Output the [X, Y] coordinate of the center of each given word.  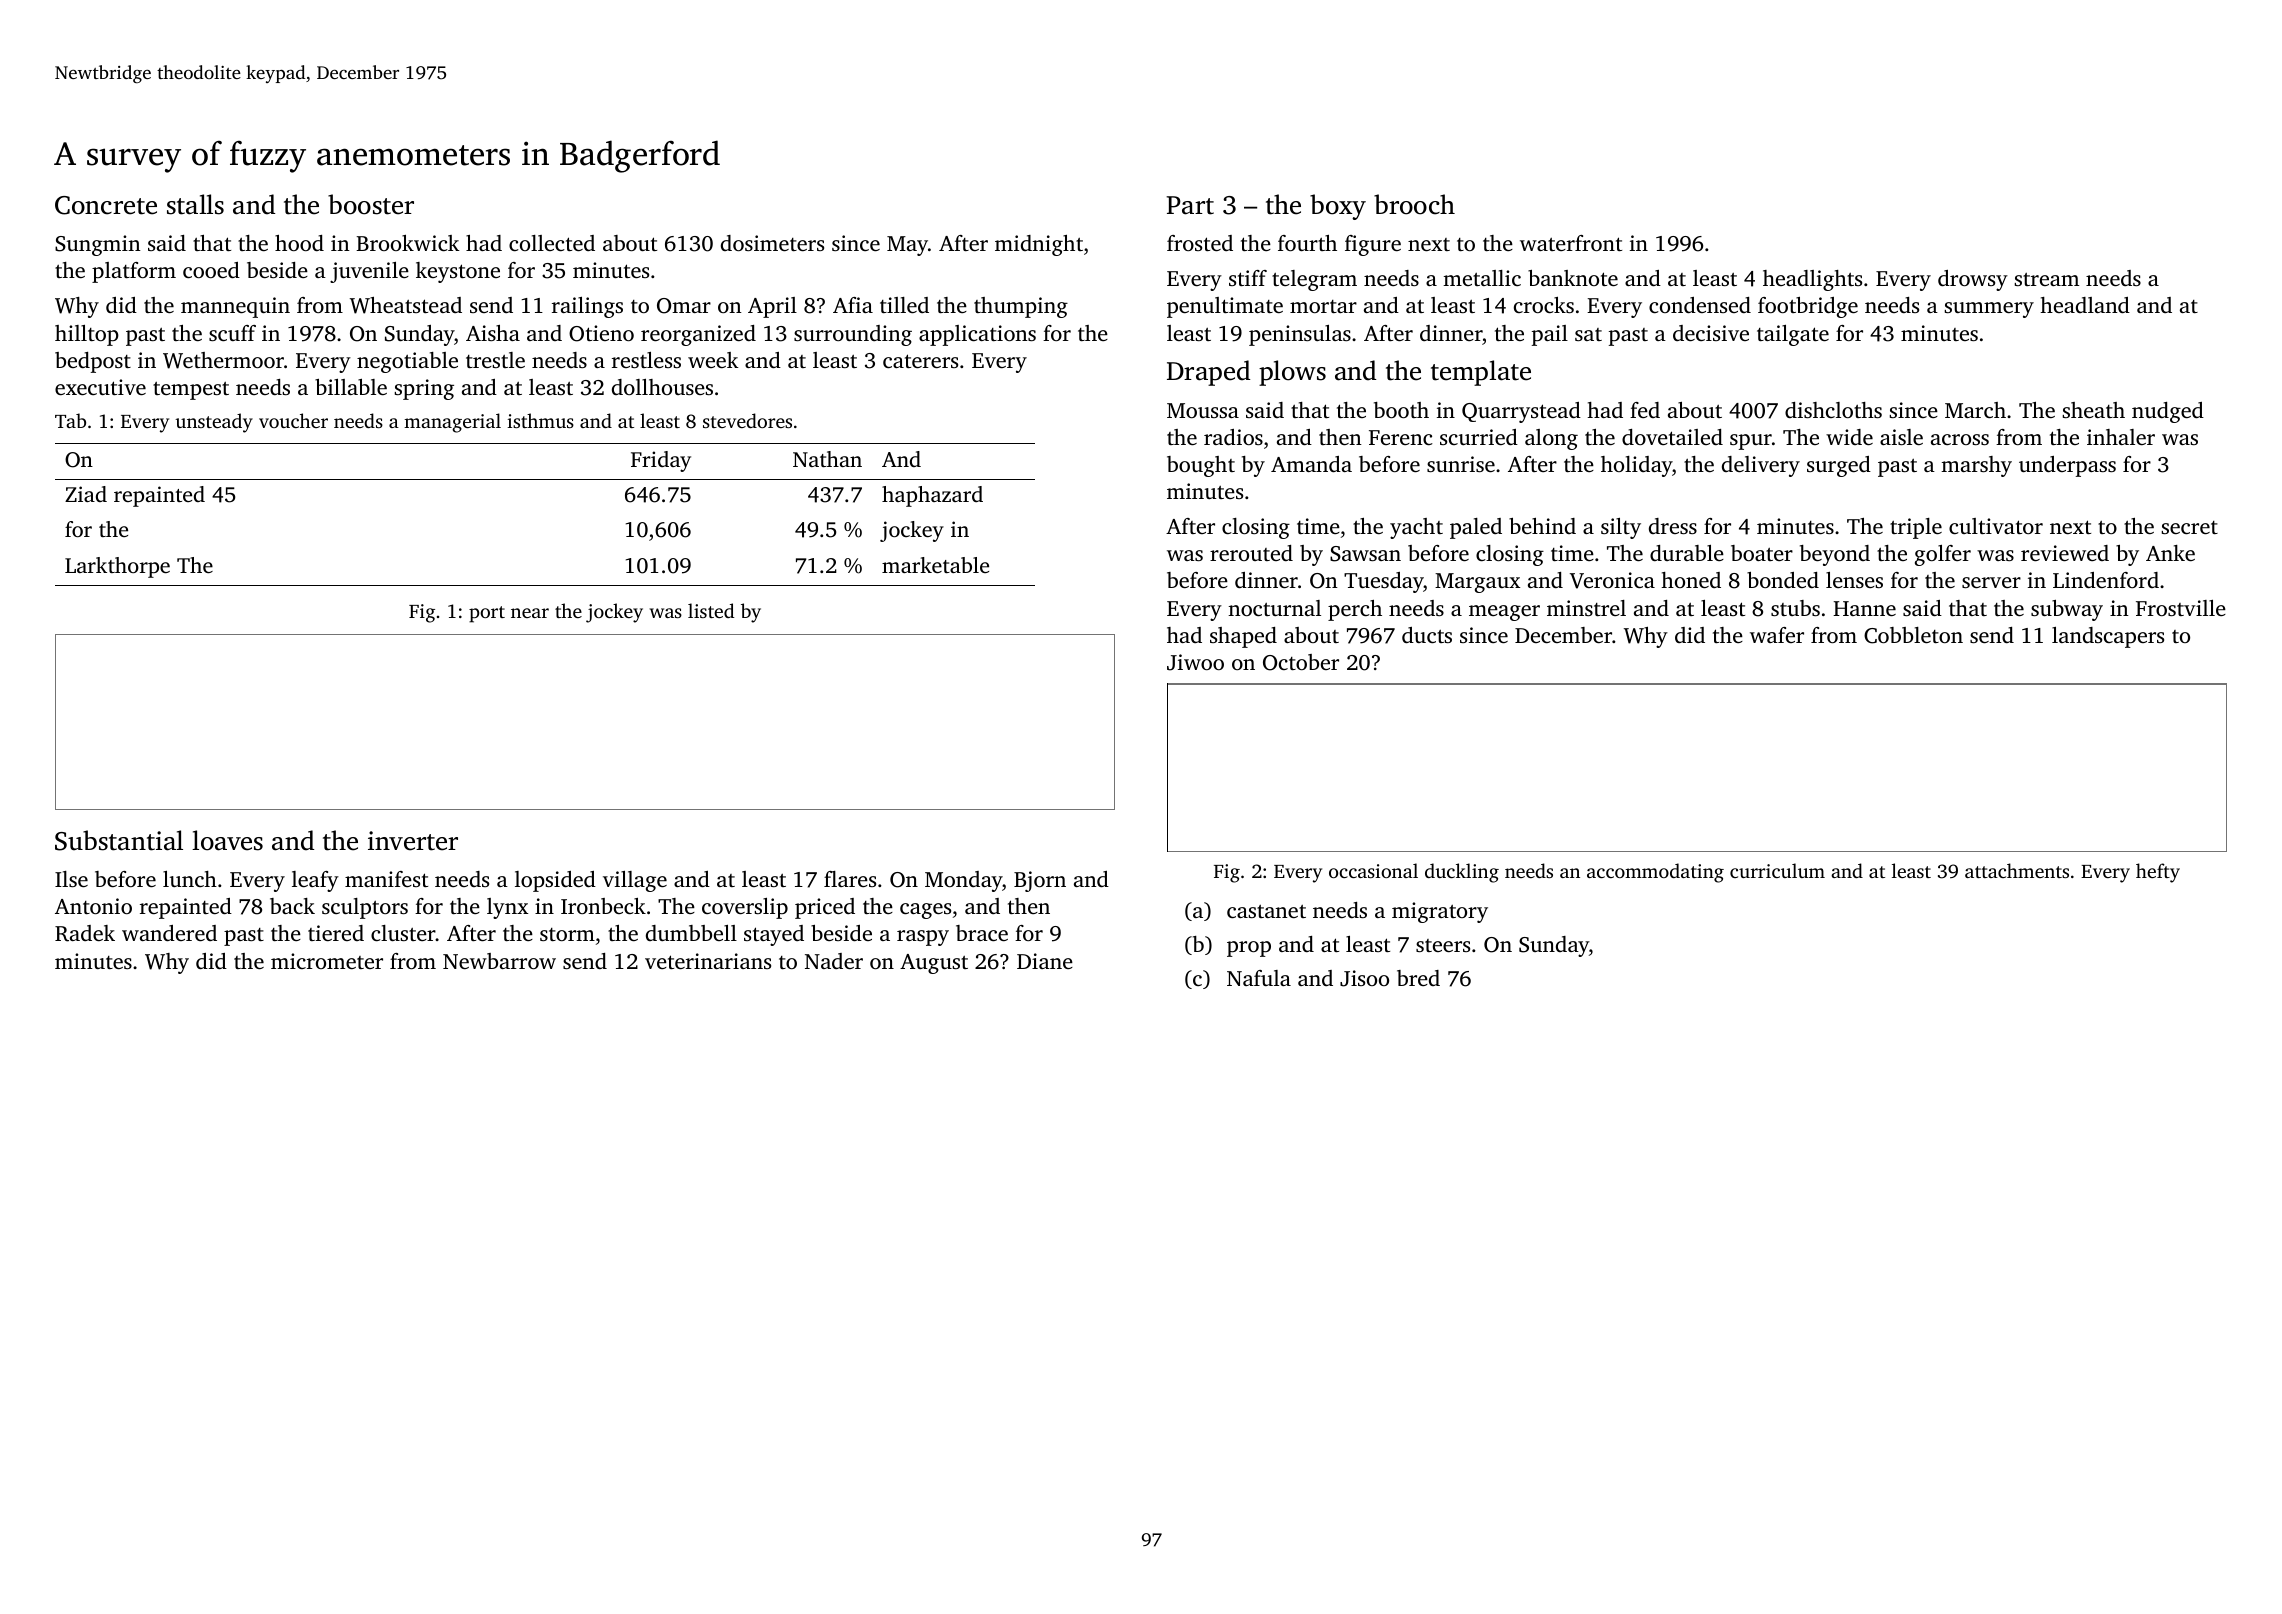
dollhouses [662, 387]
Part [1190, 205]
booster [371, 204]
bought [1201, 466]
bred [1418, 978]
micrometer [327, 961]
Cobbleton [1913, 635]
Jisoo [1364, 978]
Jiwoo [1195, 662]
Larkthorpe [117, 567]
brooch [1414, 204]
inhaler [2121, 437]
